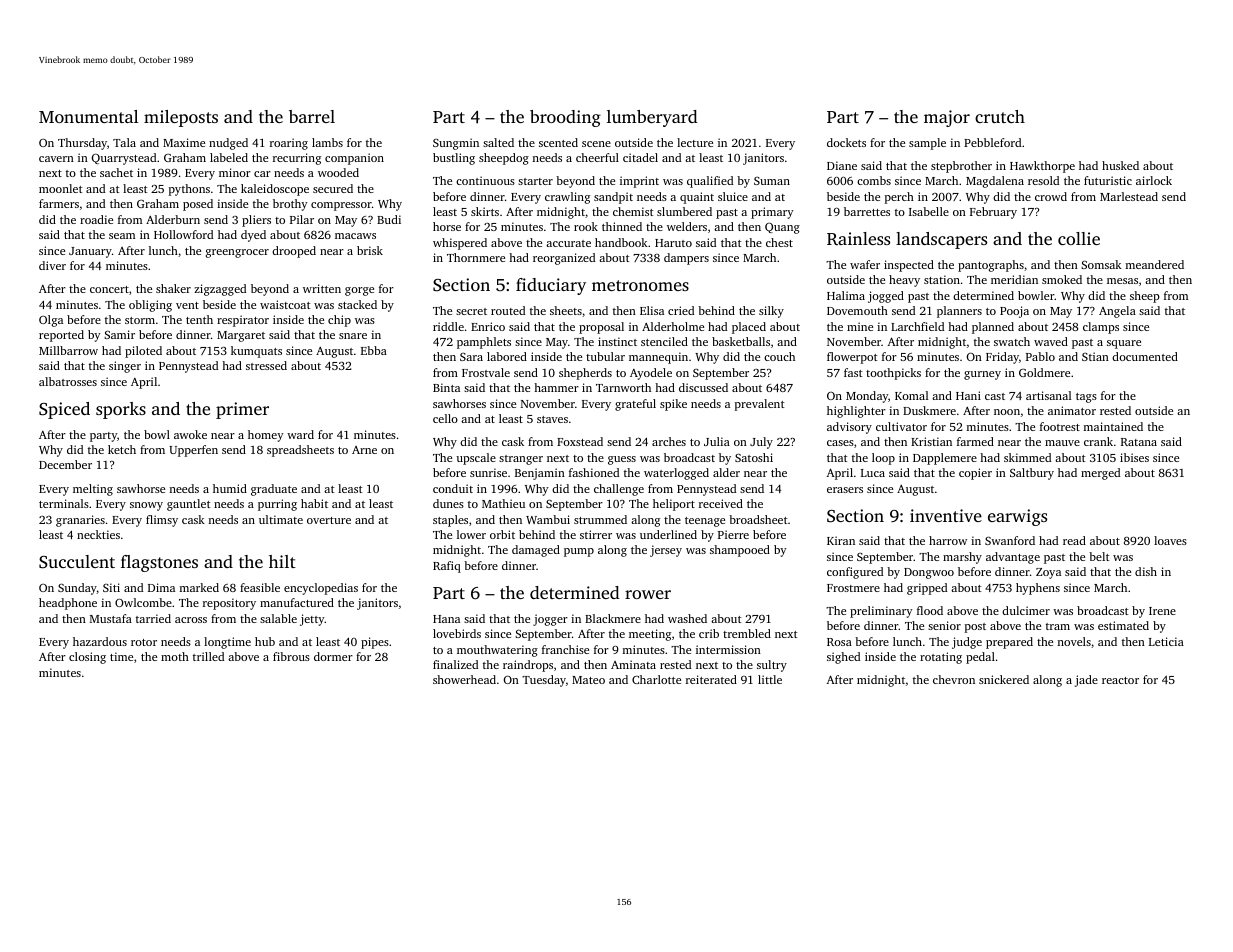 The height and width of the page is (952, 1233). Describe the element at coordinates (503, 503) in the page. I see `Mathieu` at that location.
